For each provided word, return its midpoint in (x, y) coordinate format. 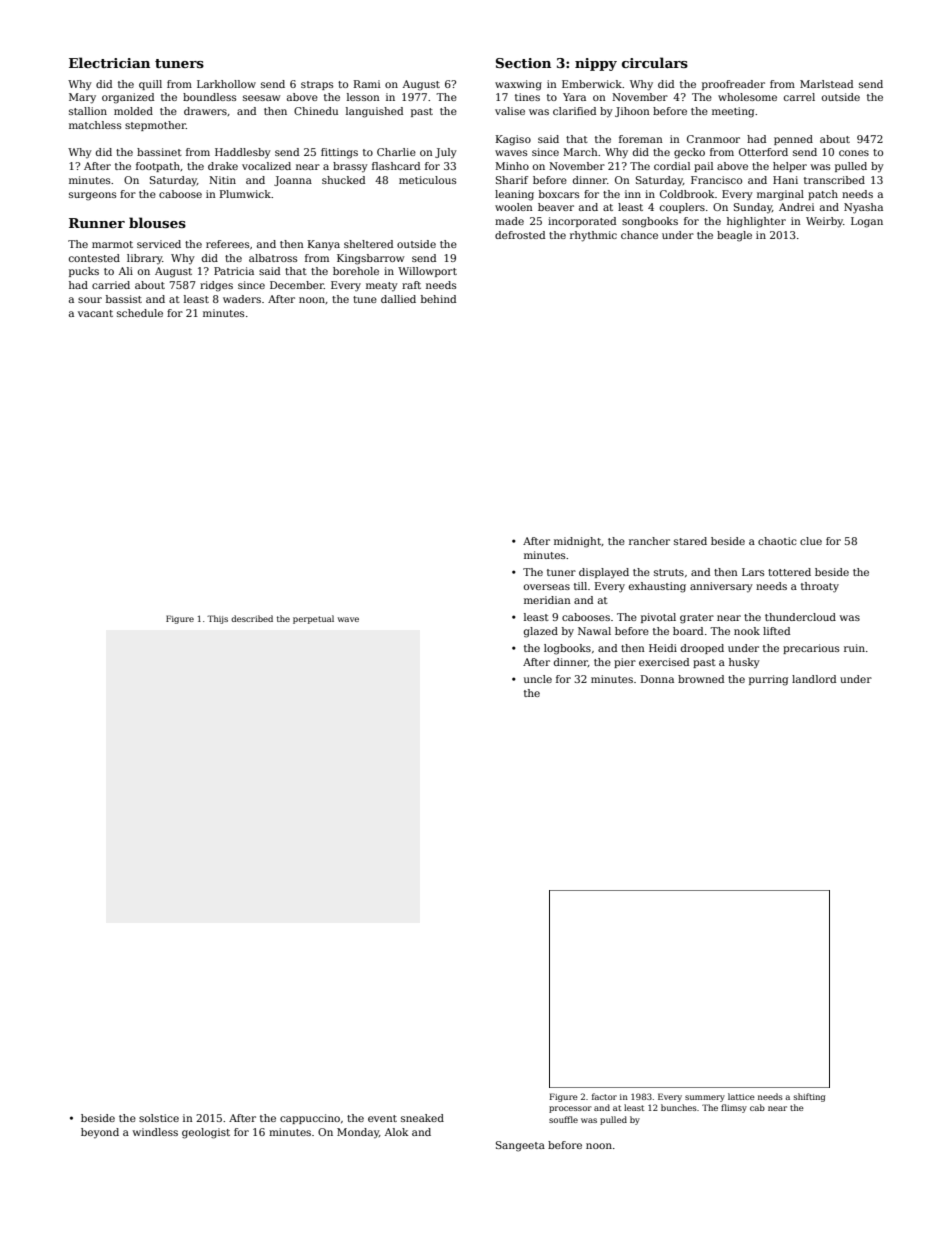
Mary (82, 98)
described (252, 618)
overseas (547, 587)
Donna (657, 679)
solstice (159, 1118)
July (446, 153)
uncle (538, 679)
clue (811, 541)
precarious (811, 649)
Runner (97, 223)
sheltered (368, 244)
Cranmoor (713, 139)
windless (155, 1132)
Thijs (217, 619)
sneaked (422, 1118)
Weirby (824, 222)
